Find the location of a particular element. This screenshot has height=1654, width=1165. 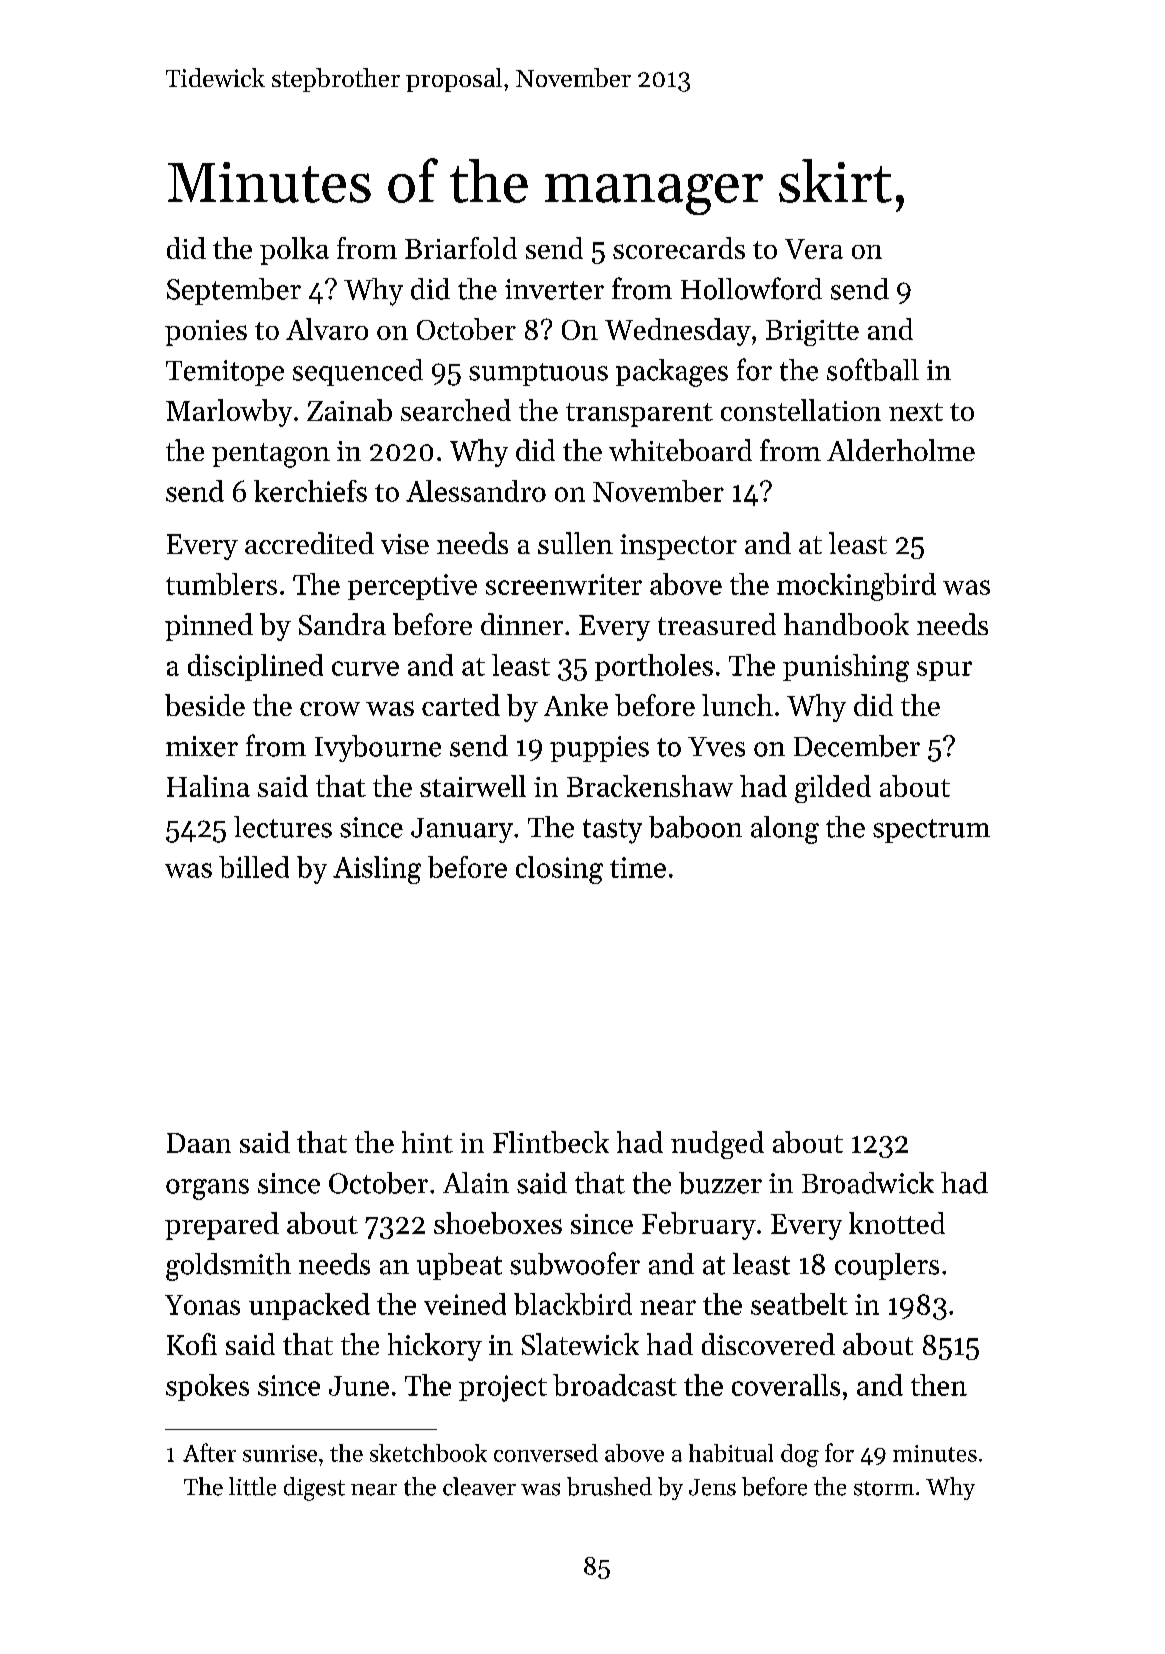

whiteboard is located at coordinates (680, 450).
